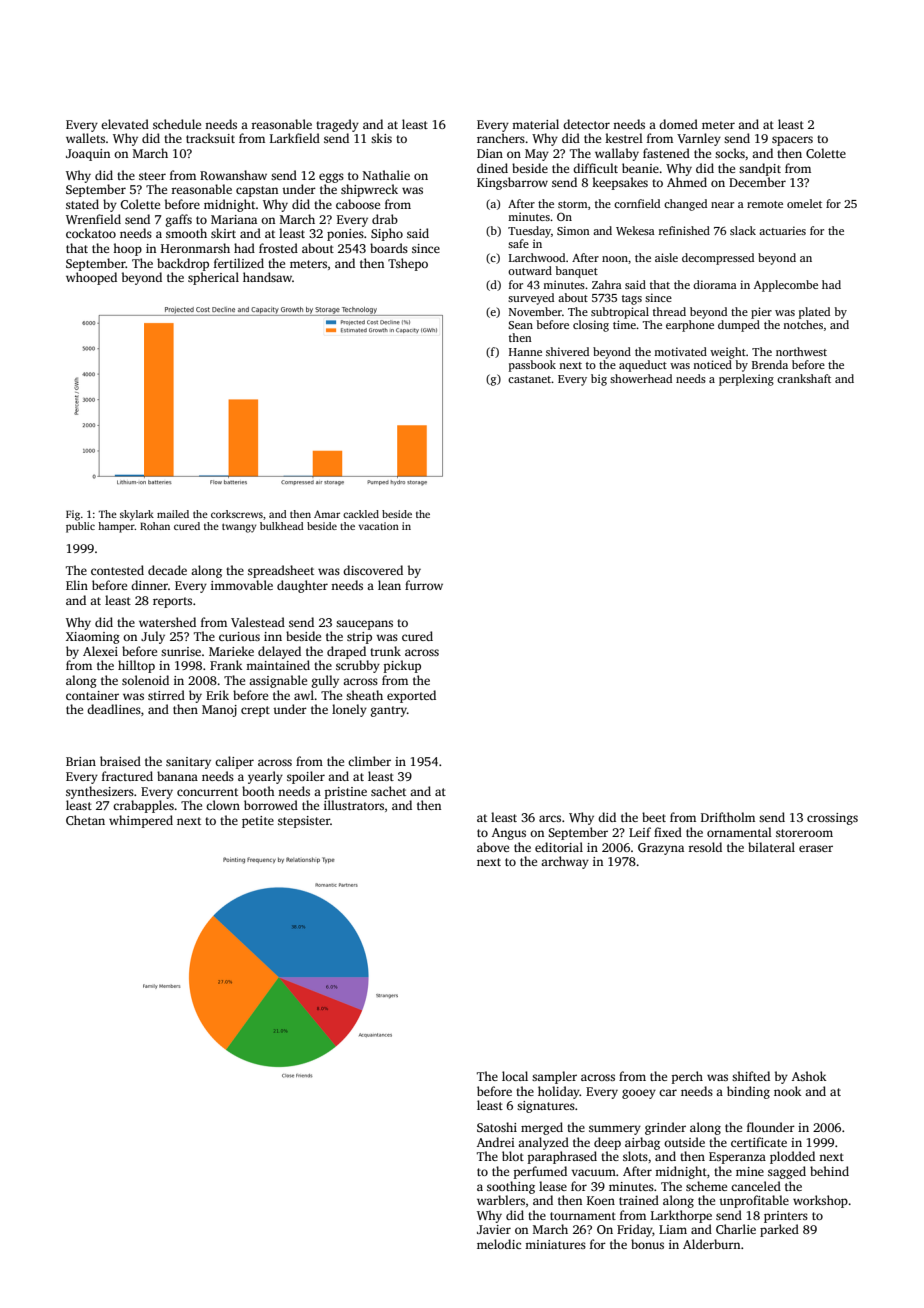  What do you see at coordinates (173, 514) in the page?
I see `mailed` at bounding box center [173, 514].
